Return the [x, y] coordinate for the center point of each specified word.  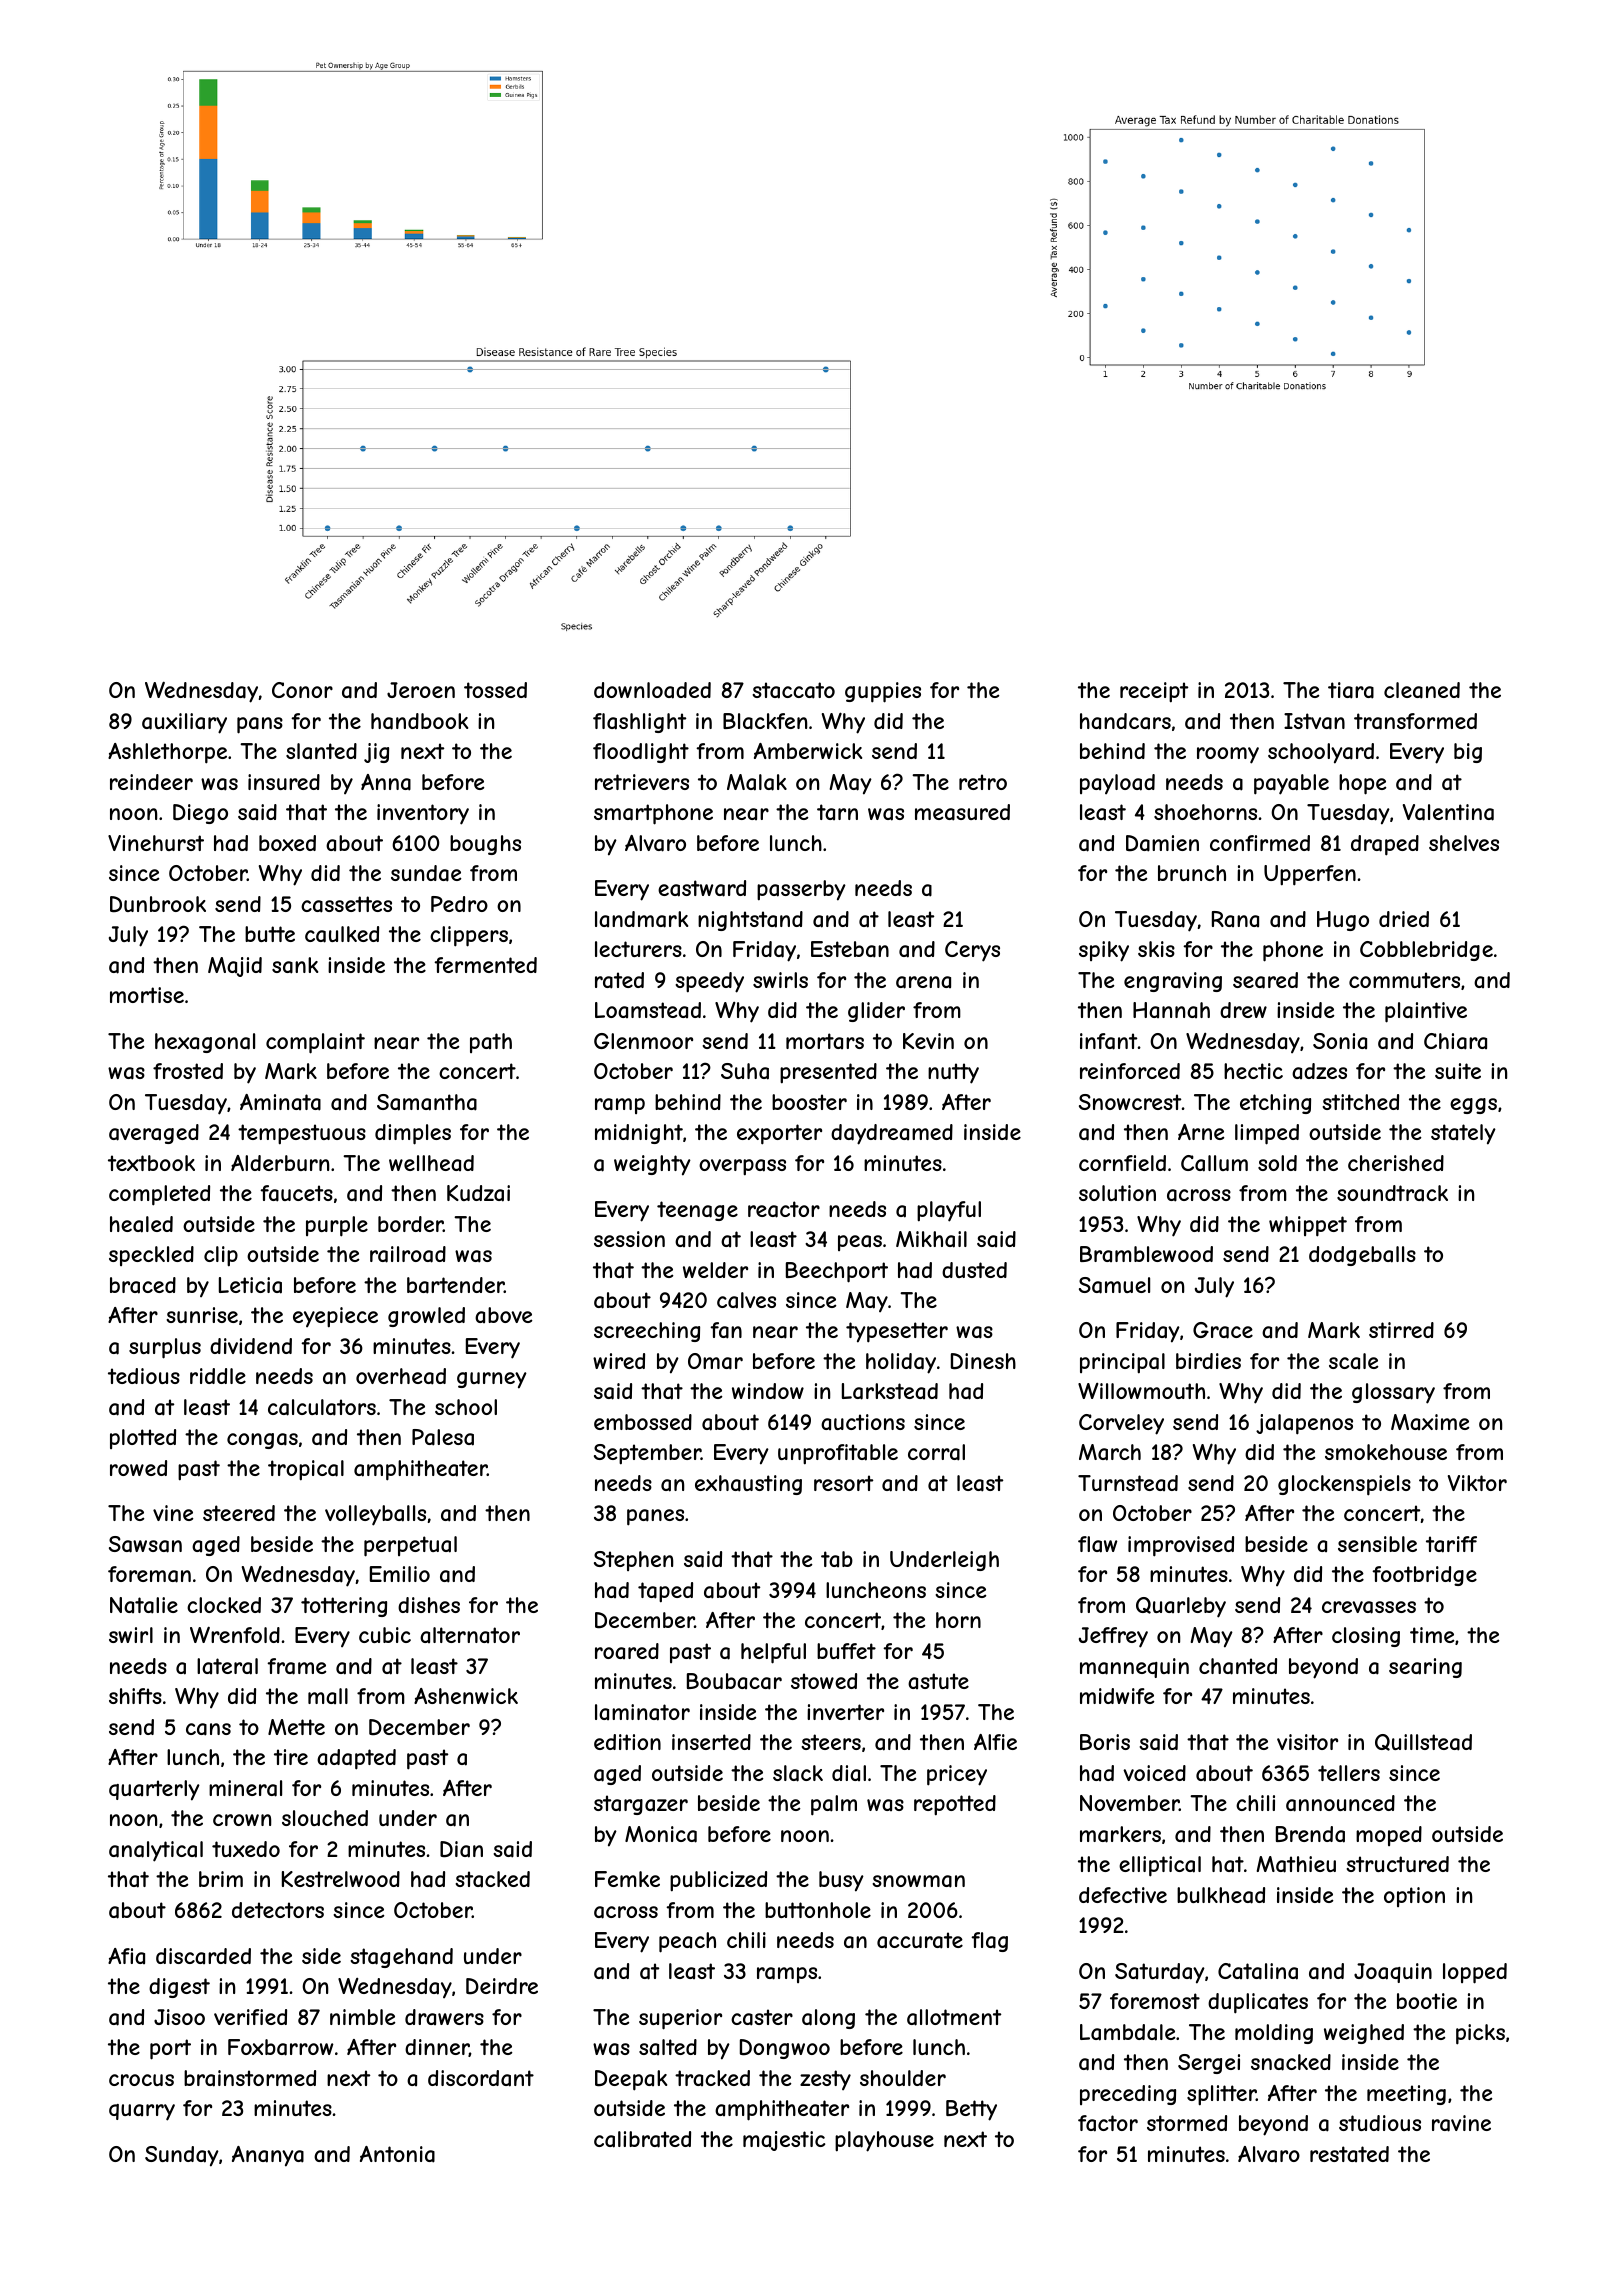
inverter [845, 1712]
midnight [639, 1134]
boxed [287, 843]
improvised [1181, 1546]
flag [989, 1942]
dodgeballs [1362, 1256]
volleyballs [375, 1515]
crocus [141, 2080]
